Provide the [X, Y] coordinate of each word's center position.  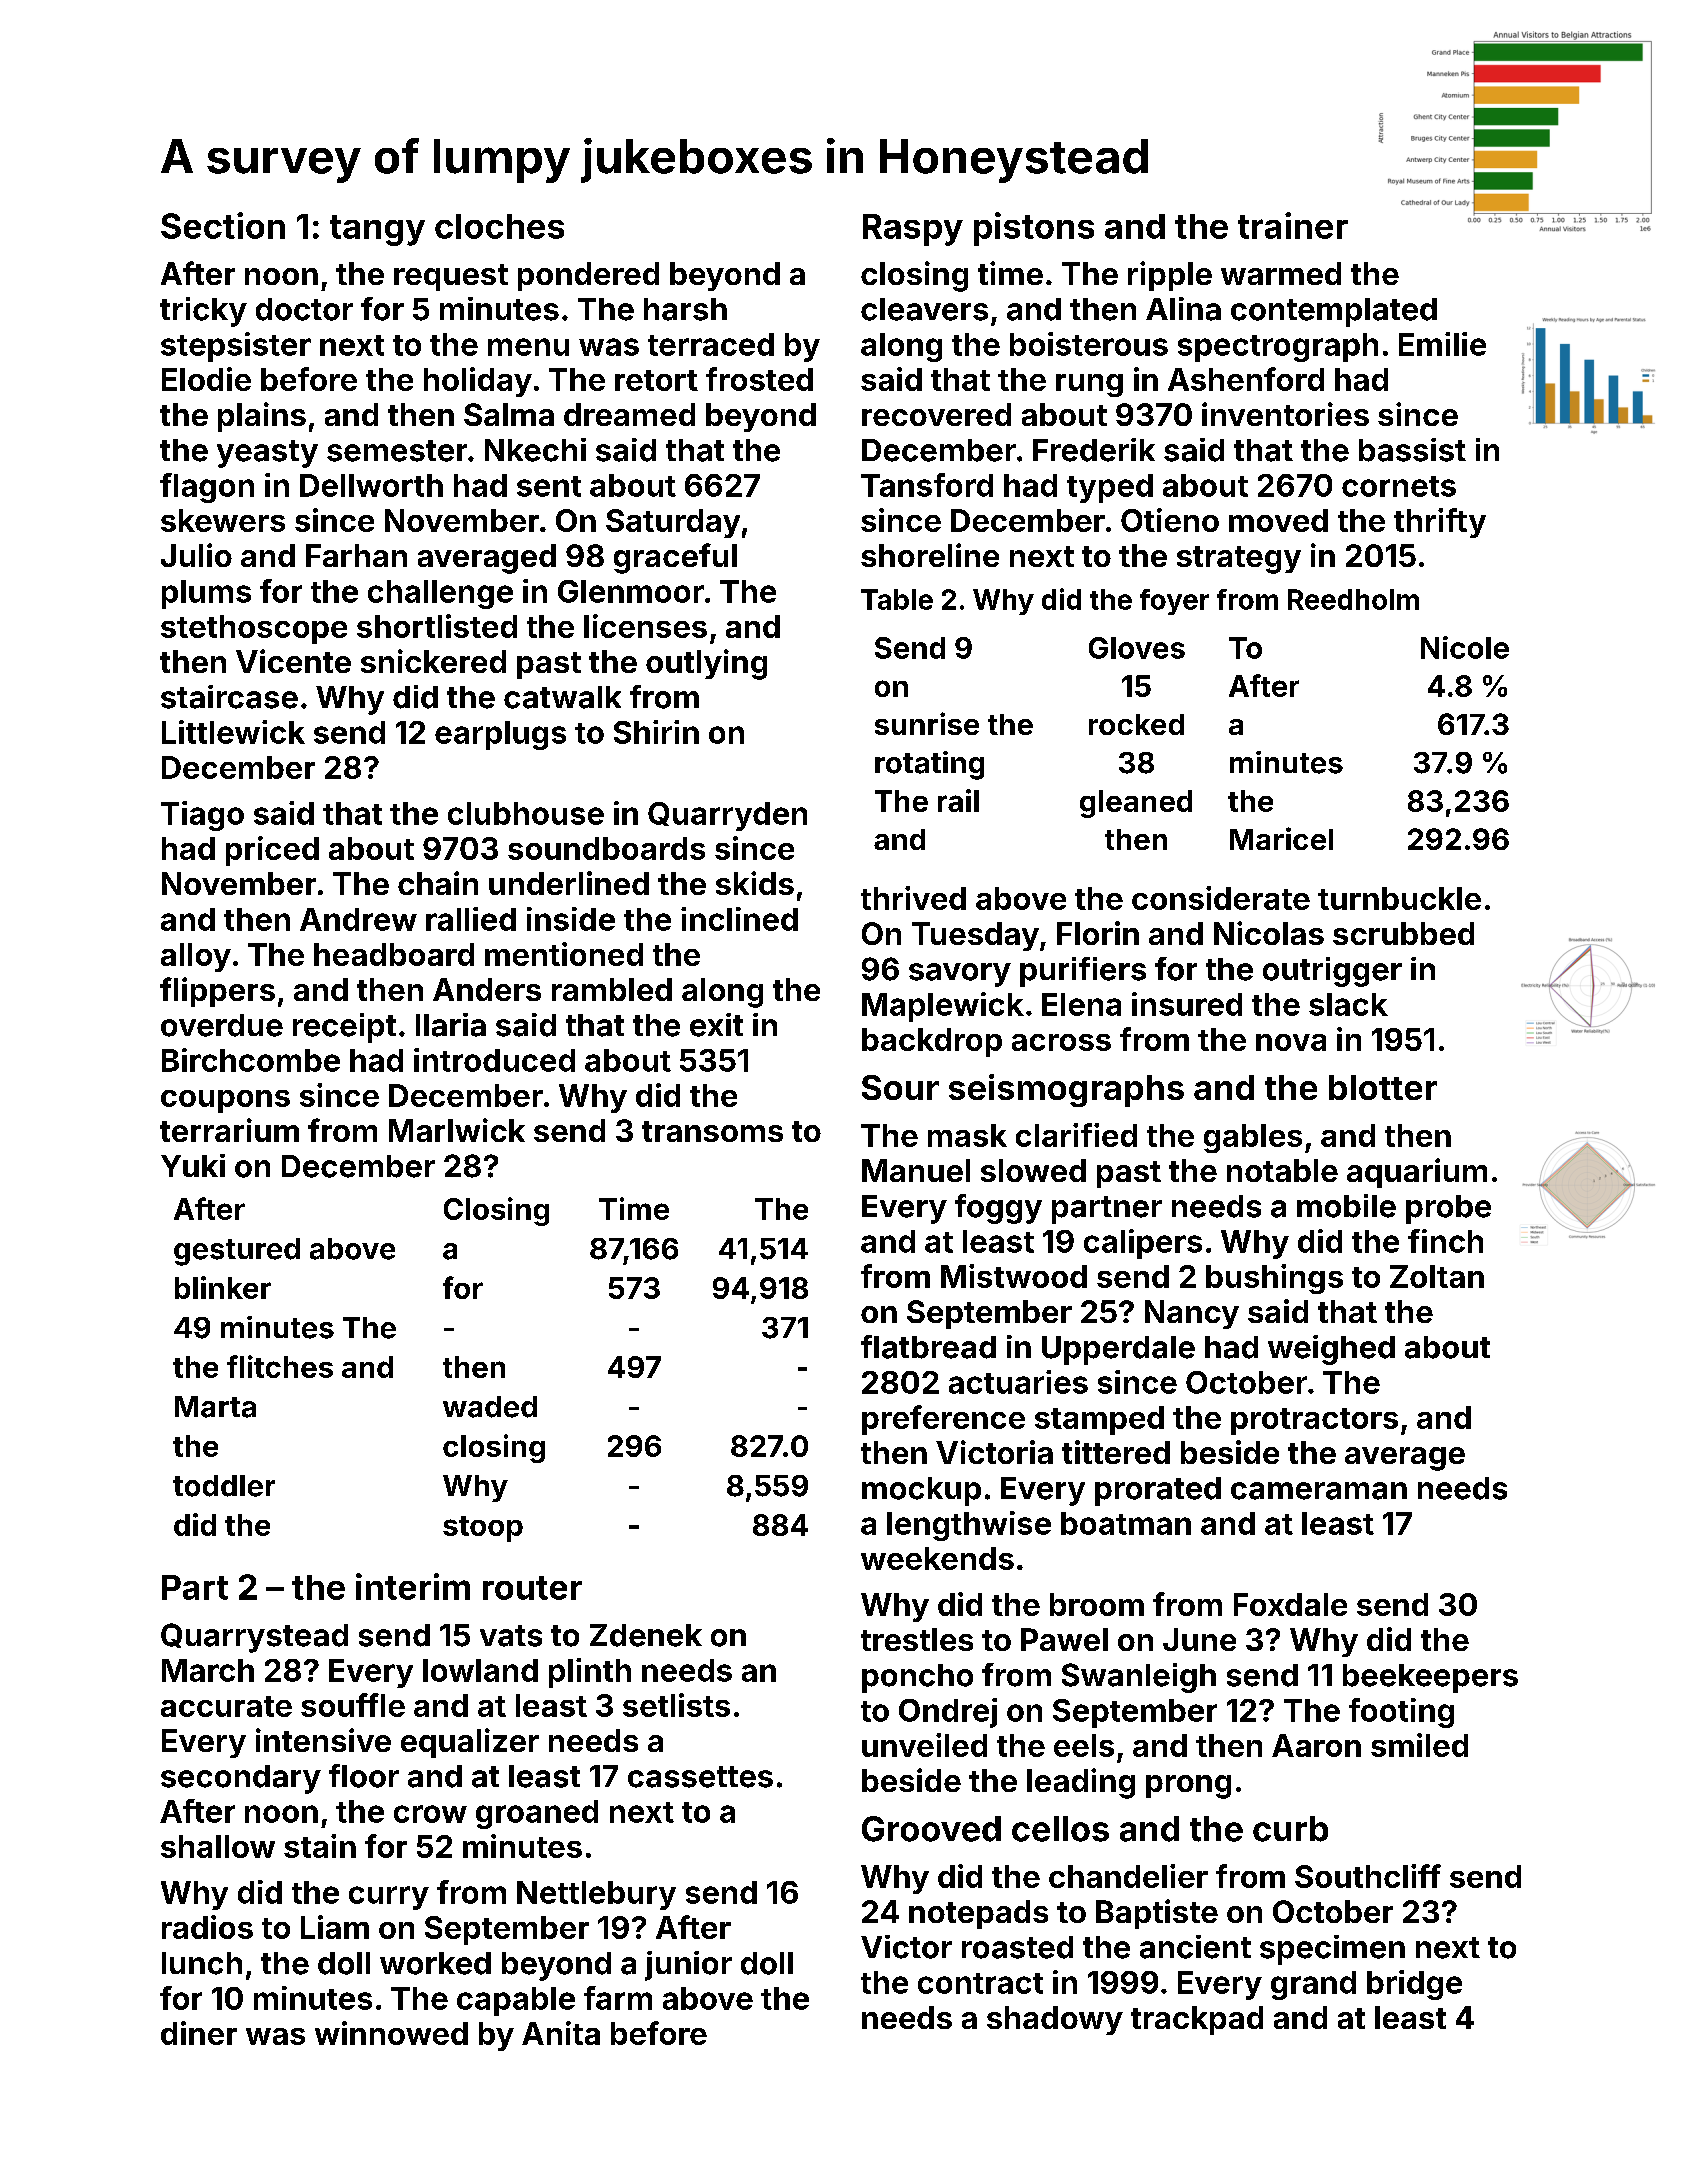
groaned [537, 1814]
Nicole [1465, 647]
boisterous [1089, 344]
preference [943, 1420]
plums [206, 594]
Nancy [1192, 1314]
